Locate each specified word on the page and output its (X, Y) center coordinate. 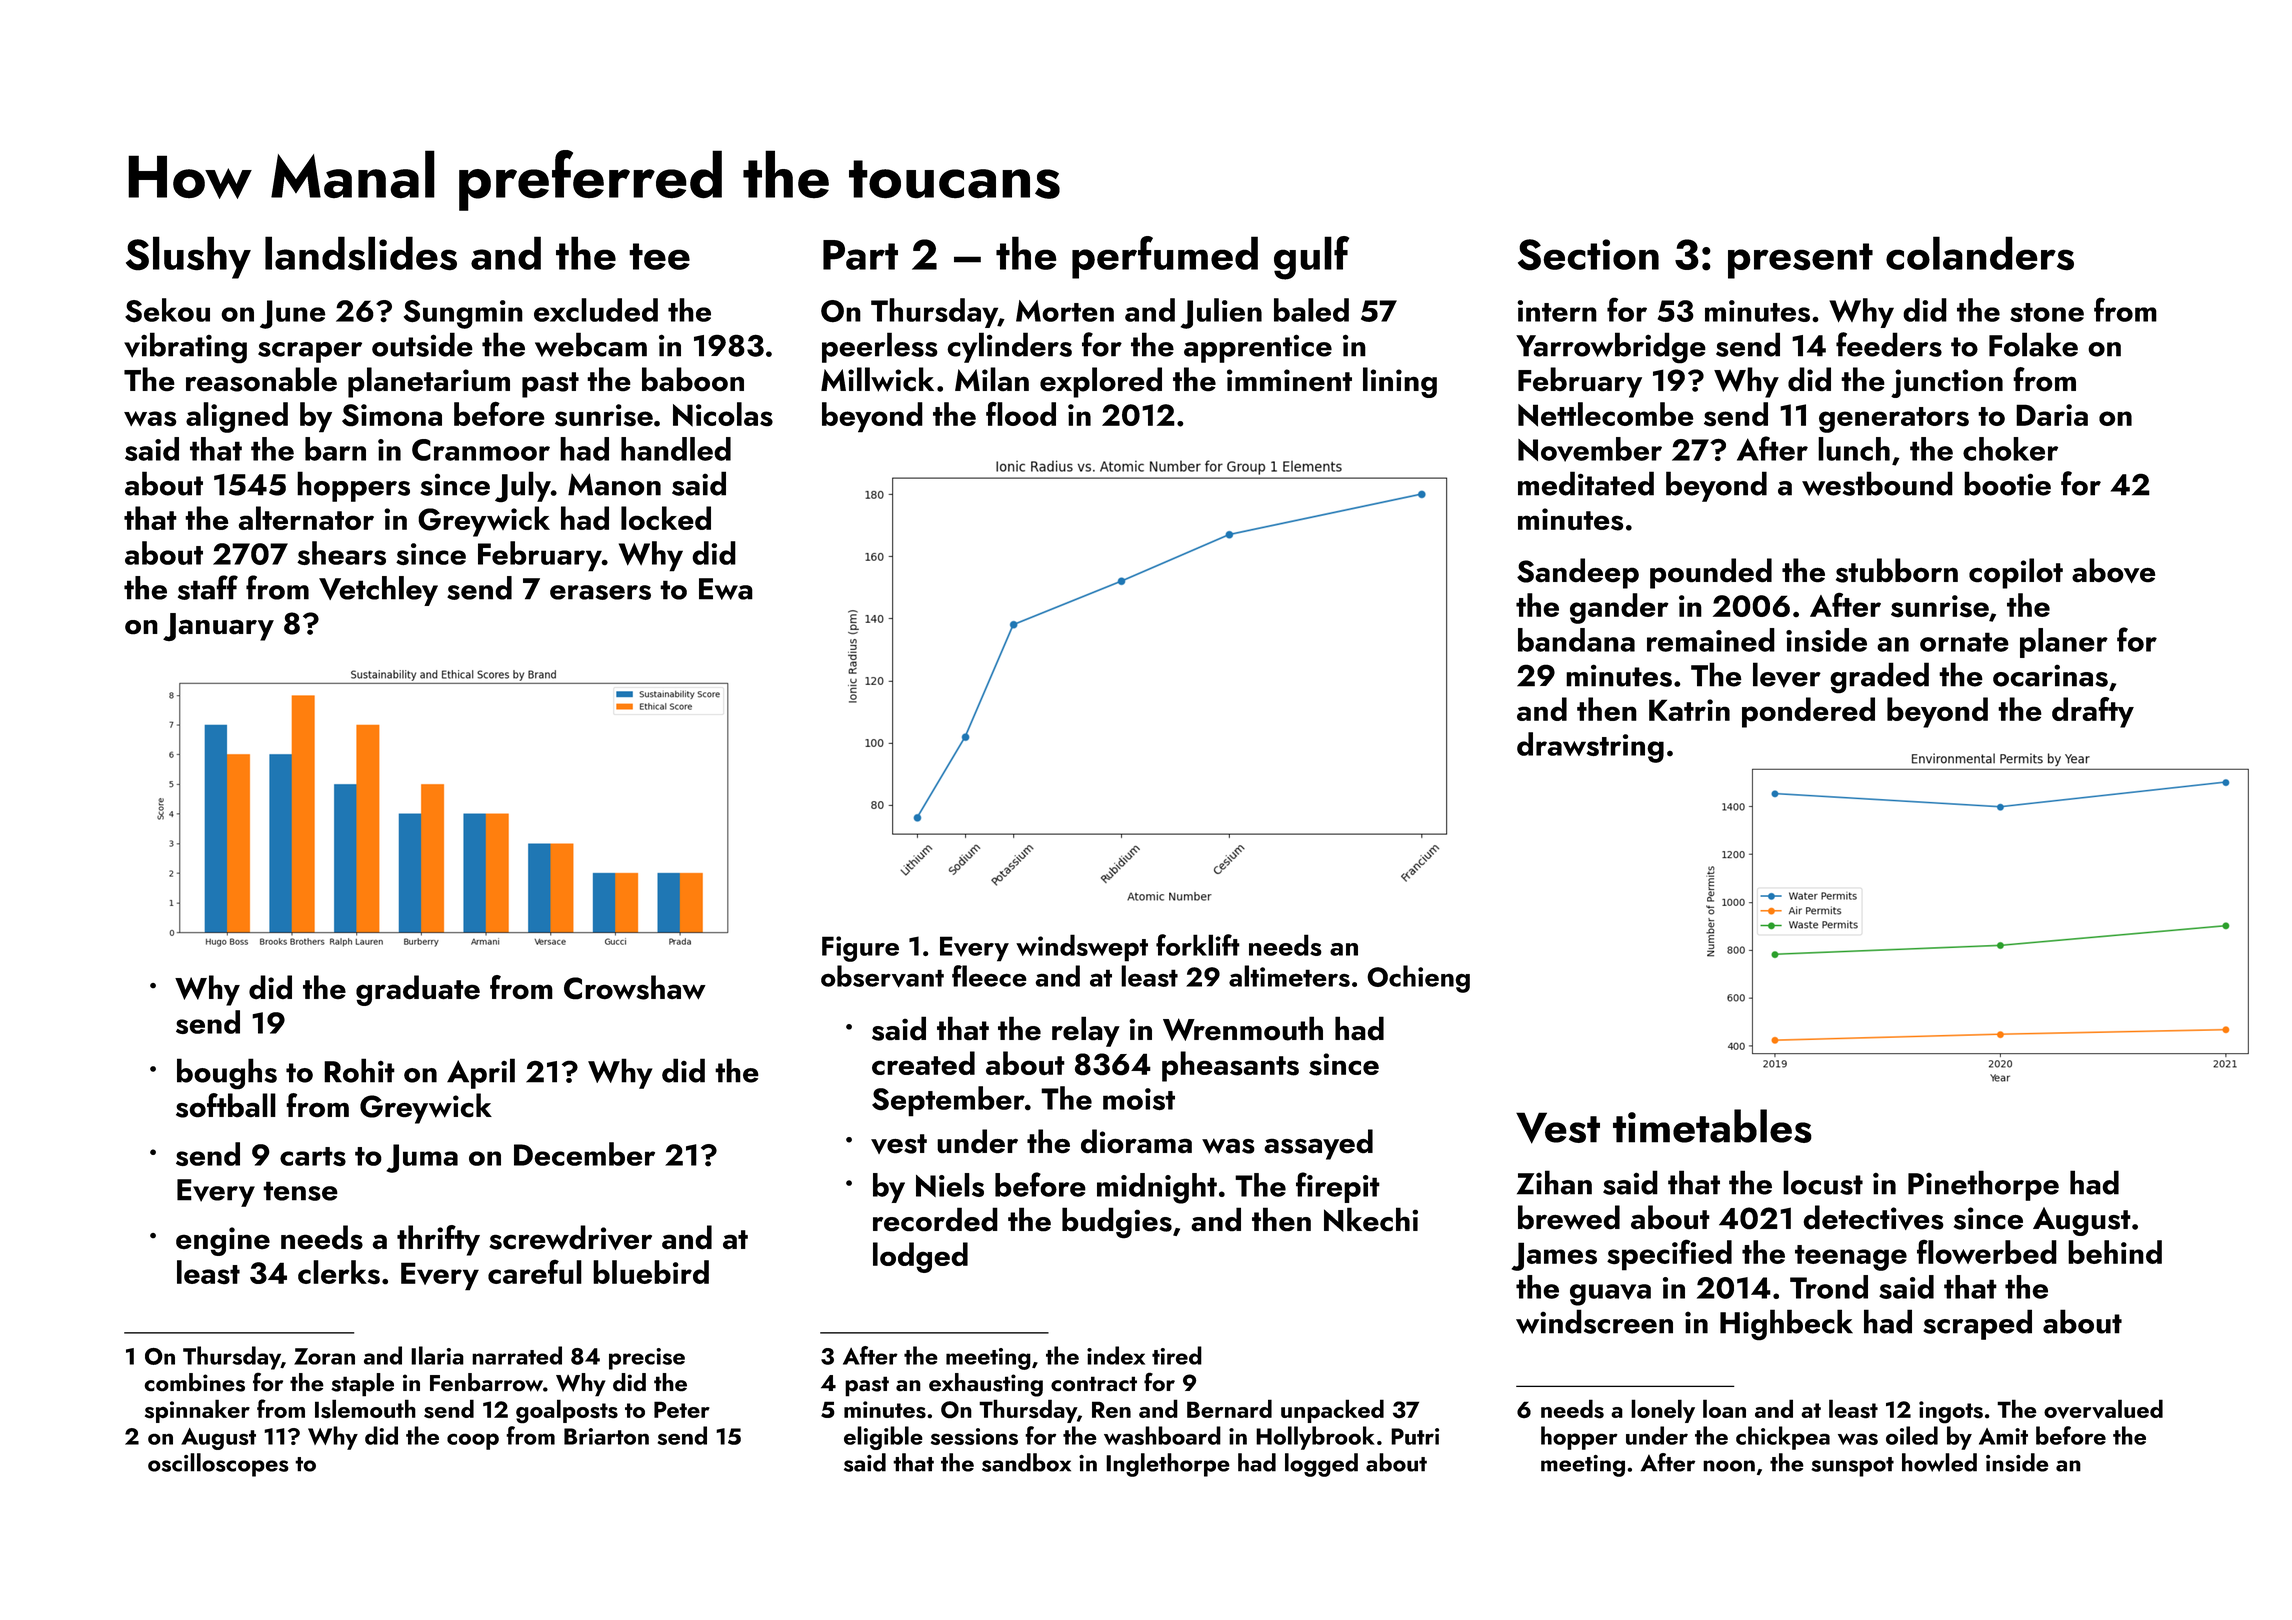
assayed (1318, 1144)
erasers (600, 592)
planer (2064, 643)
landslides (361, 253)
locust (1823, 1182)
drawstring (1590, 747)
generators (1894, 420)
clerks (339, 1272)
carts (313, 1156)
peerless (880, 347)
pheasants (1230, 1066)
